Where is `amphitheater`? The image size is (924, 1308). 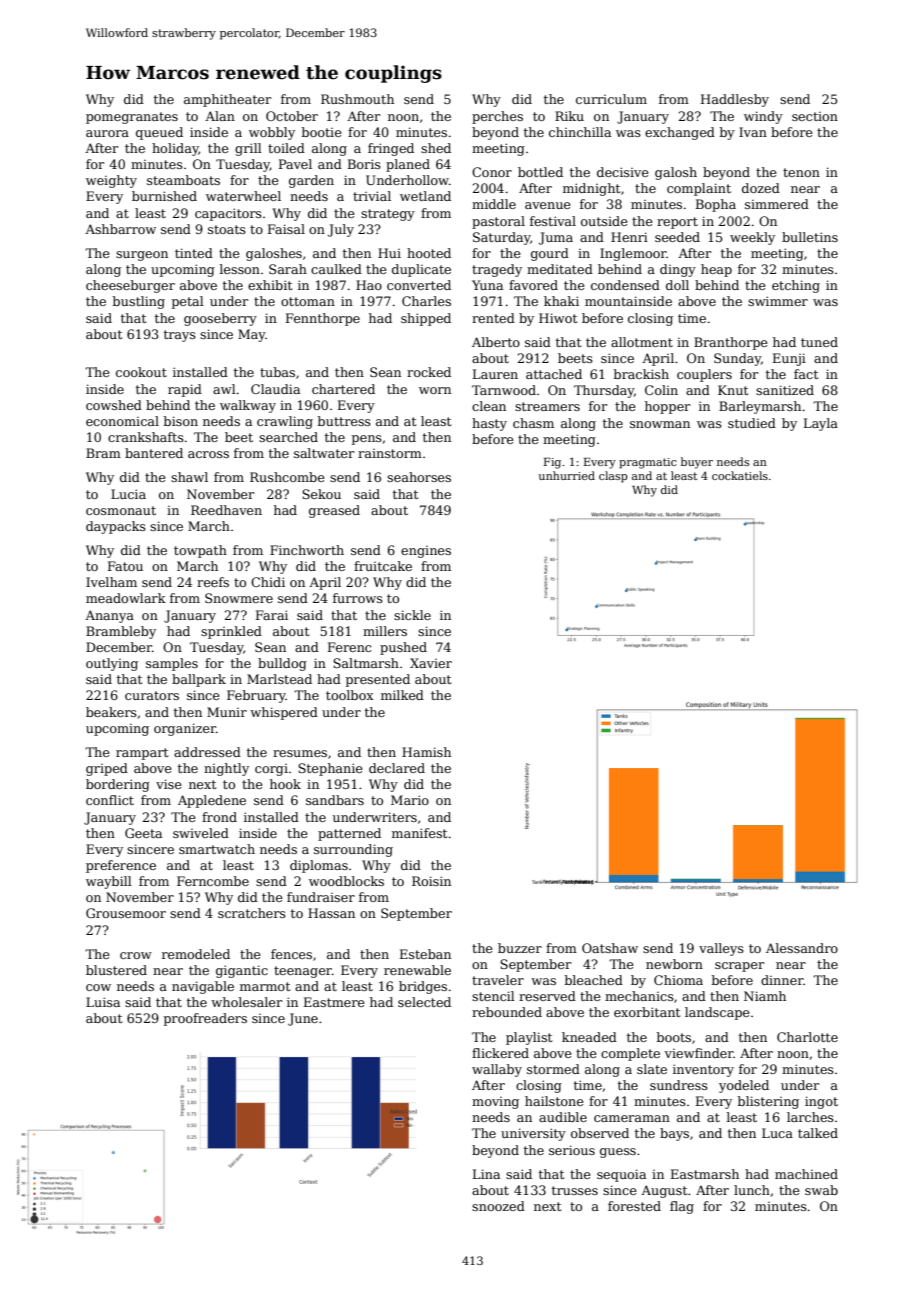 amphitheater is located at coordinates (227, 100).
